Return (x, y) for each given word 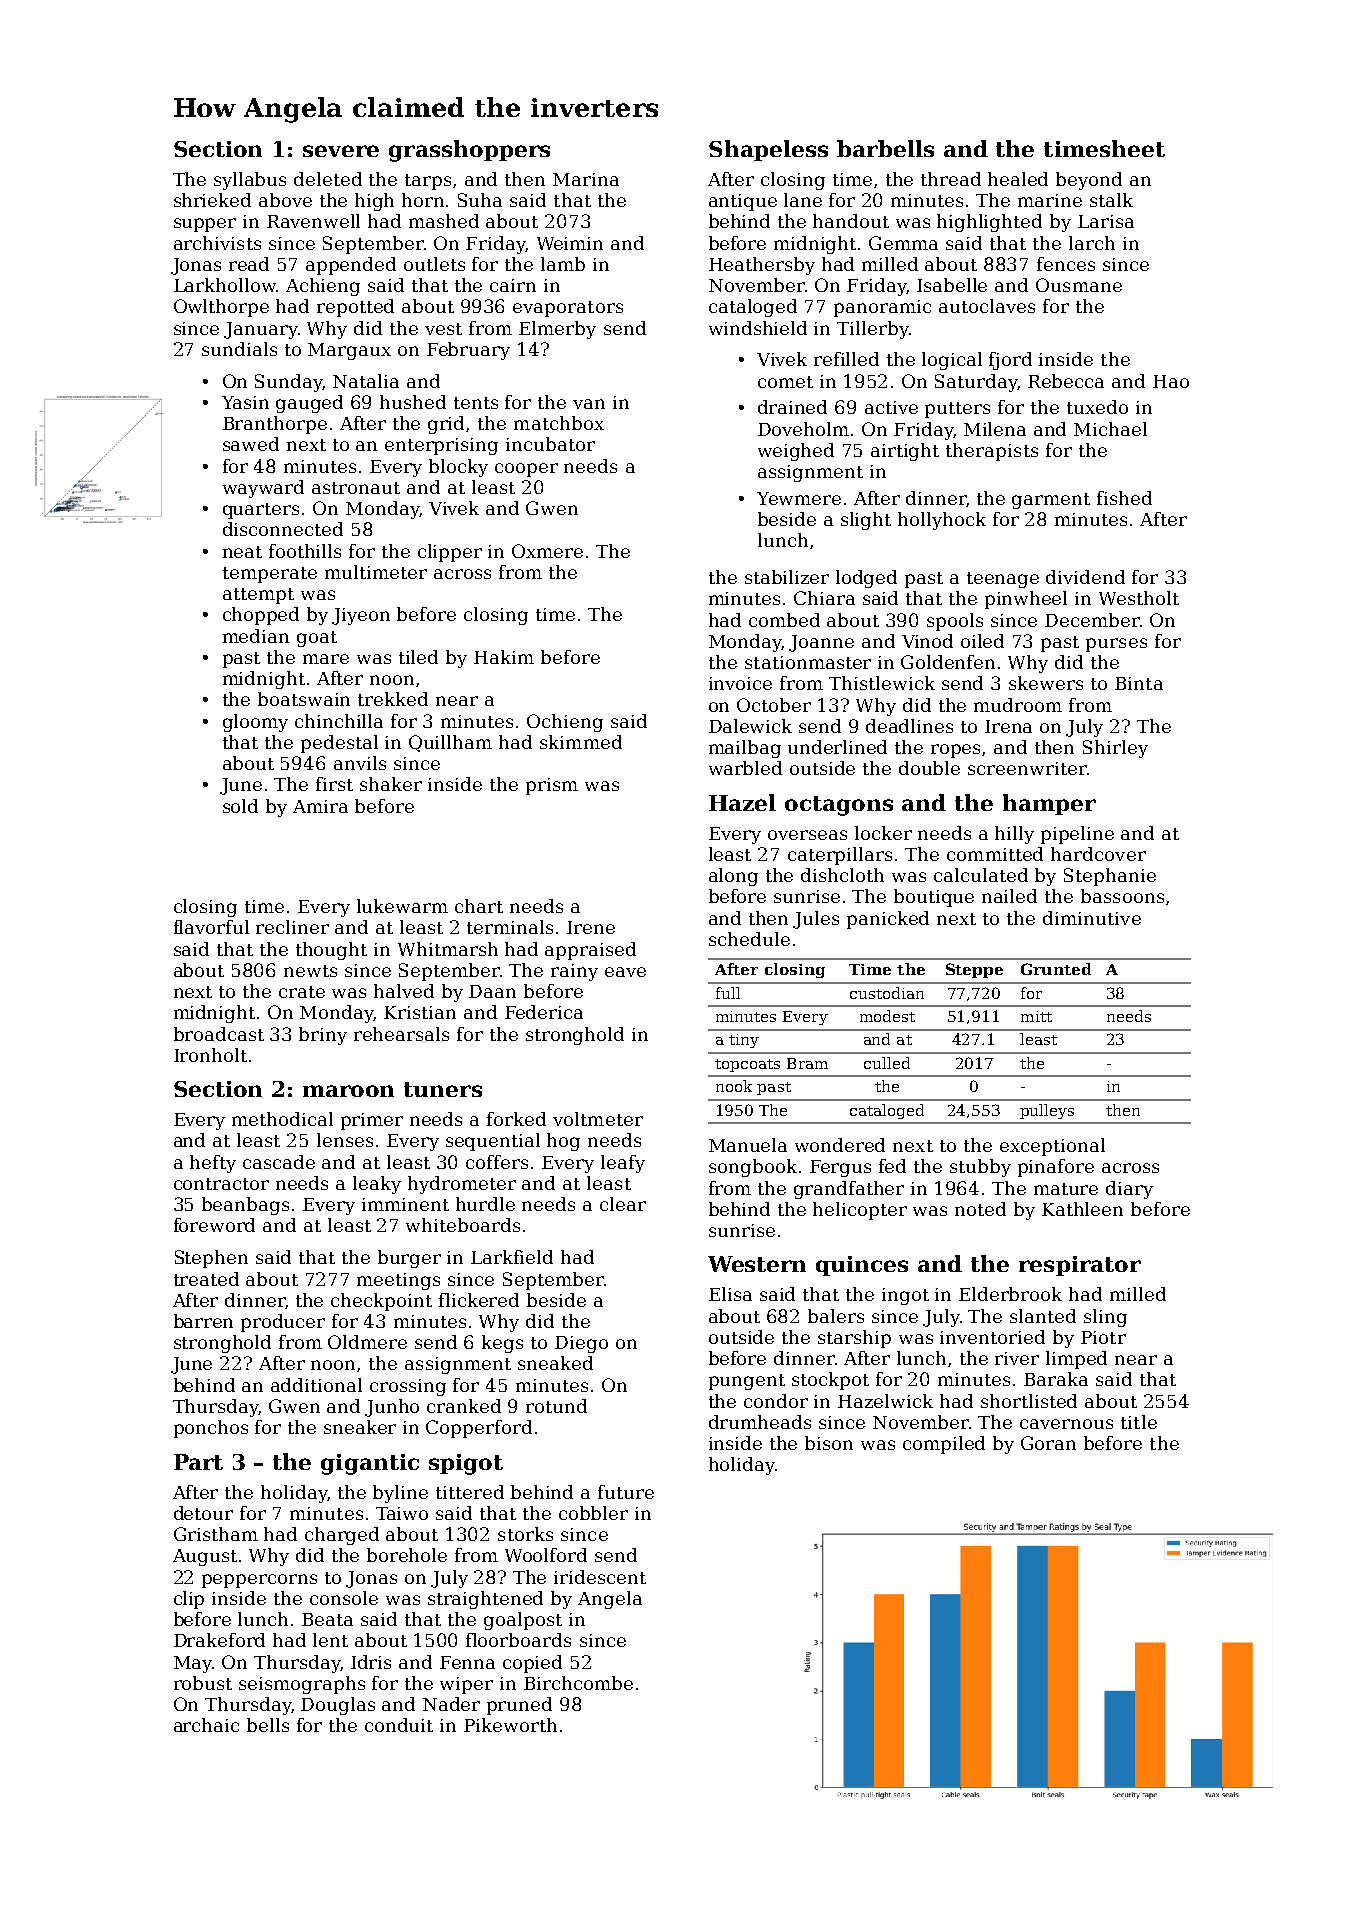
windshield (758, 328)
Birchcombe (578, 1683)
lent (330, 1640)
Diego (581, 1344)
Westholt (1139, 598)
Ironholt (210, 1055)
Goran (1048, 1443)
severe (341, 151)
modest (887, 1016)
